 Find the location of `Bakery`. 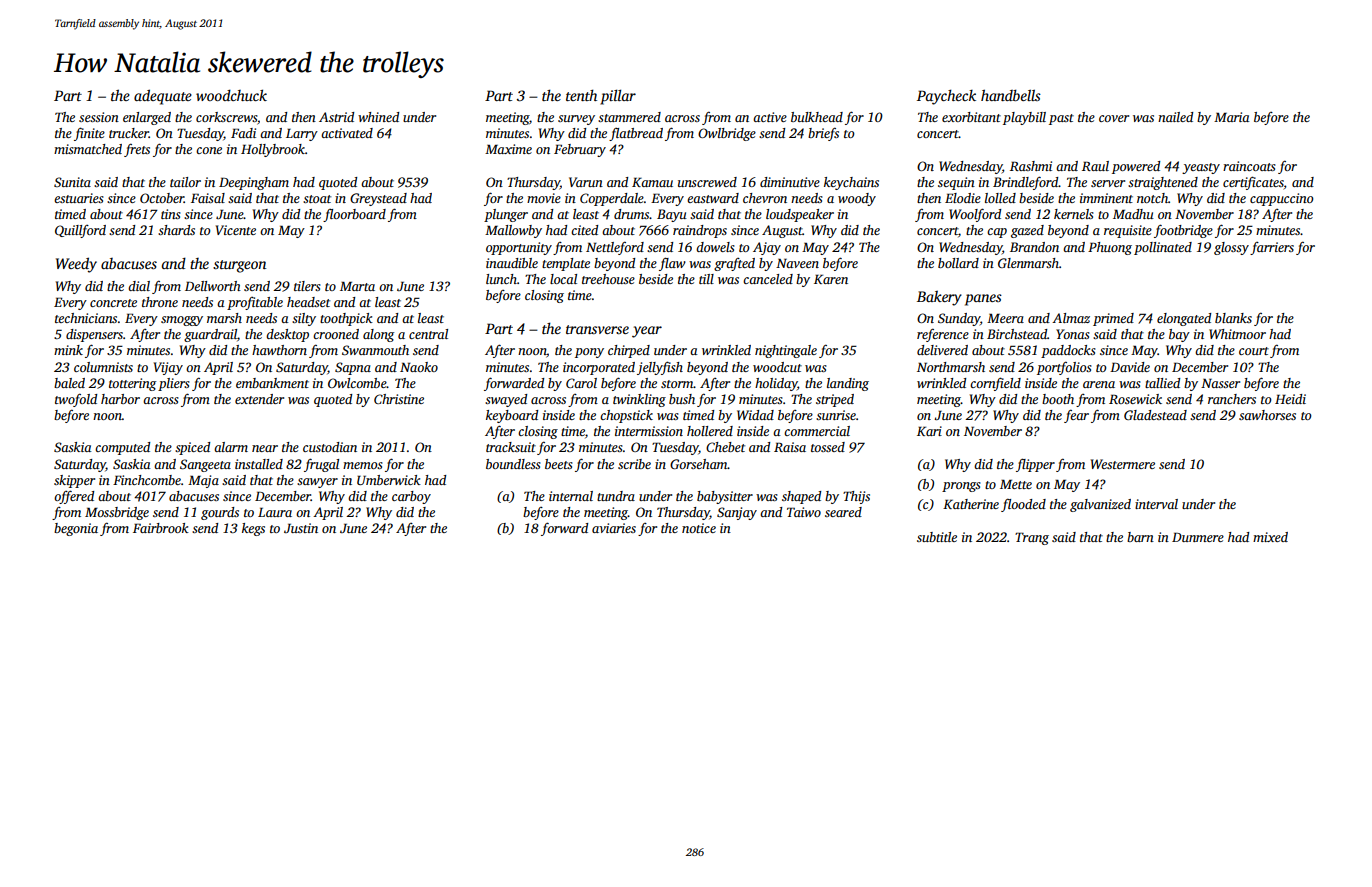

Bakery is located at coordinates (939, 298).
